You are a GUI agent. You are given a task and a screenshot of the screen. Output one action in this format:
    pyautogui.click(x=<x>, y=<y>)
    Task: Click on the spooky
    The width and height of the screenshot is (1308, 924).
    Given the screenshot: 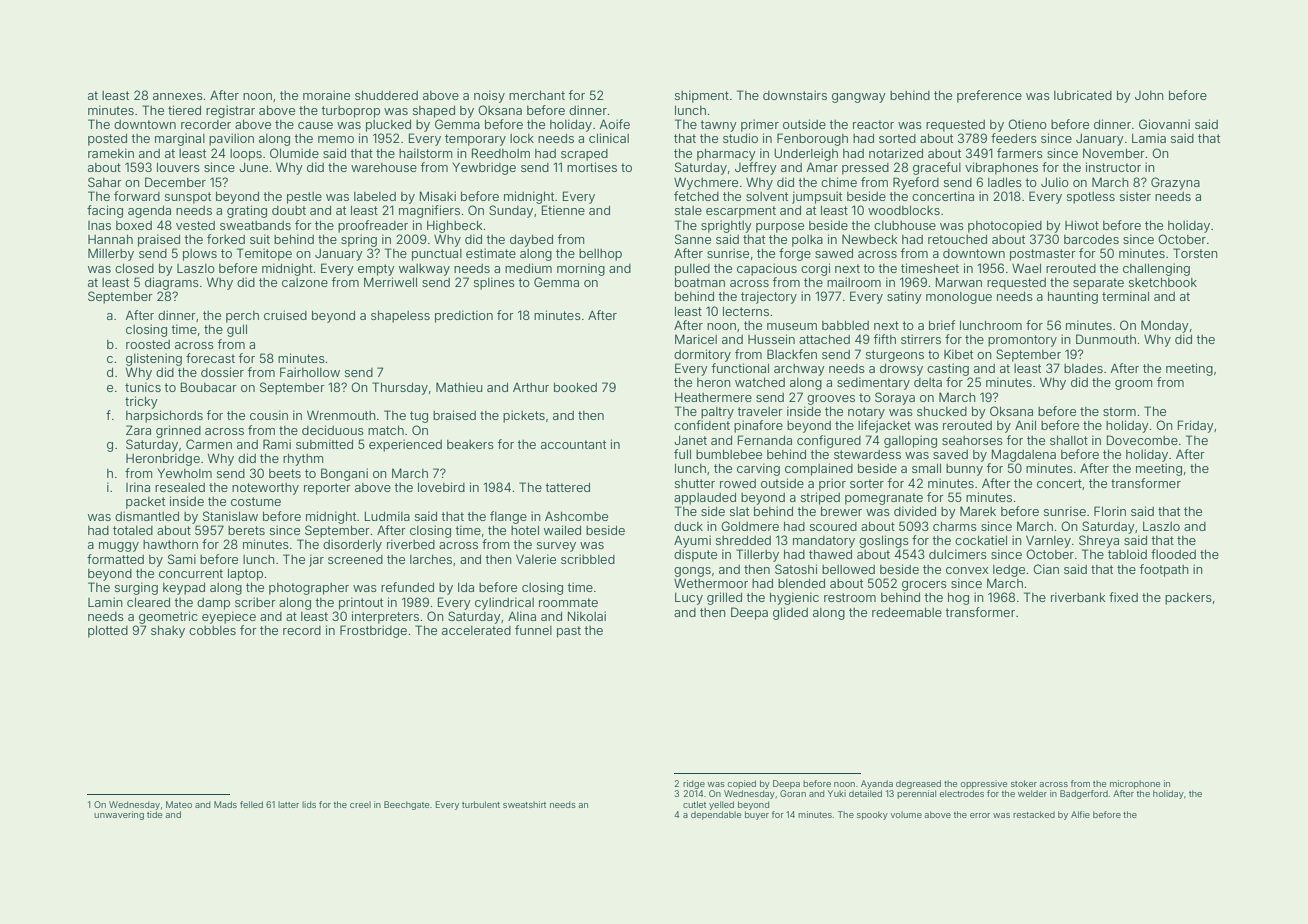 What is the action you would take?
    pyautogui.click(x=872, y=815)
